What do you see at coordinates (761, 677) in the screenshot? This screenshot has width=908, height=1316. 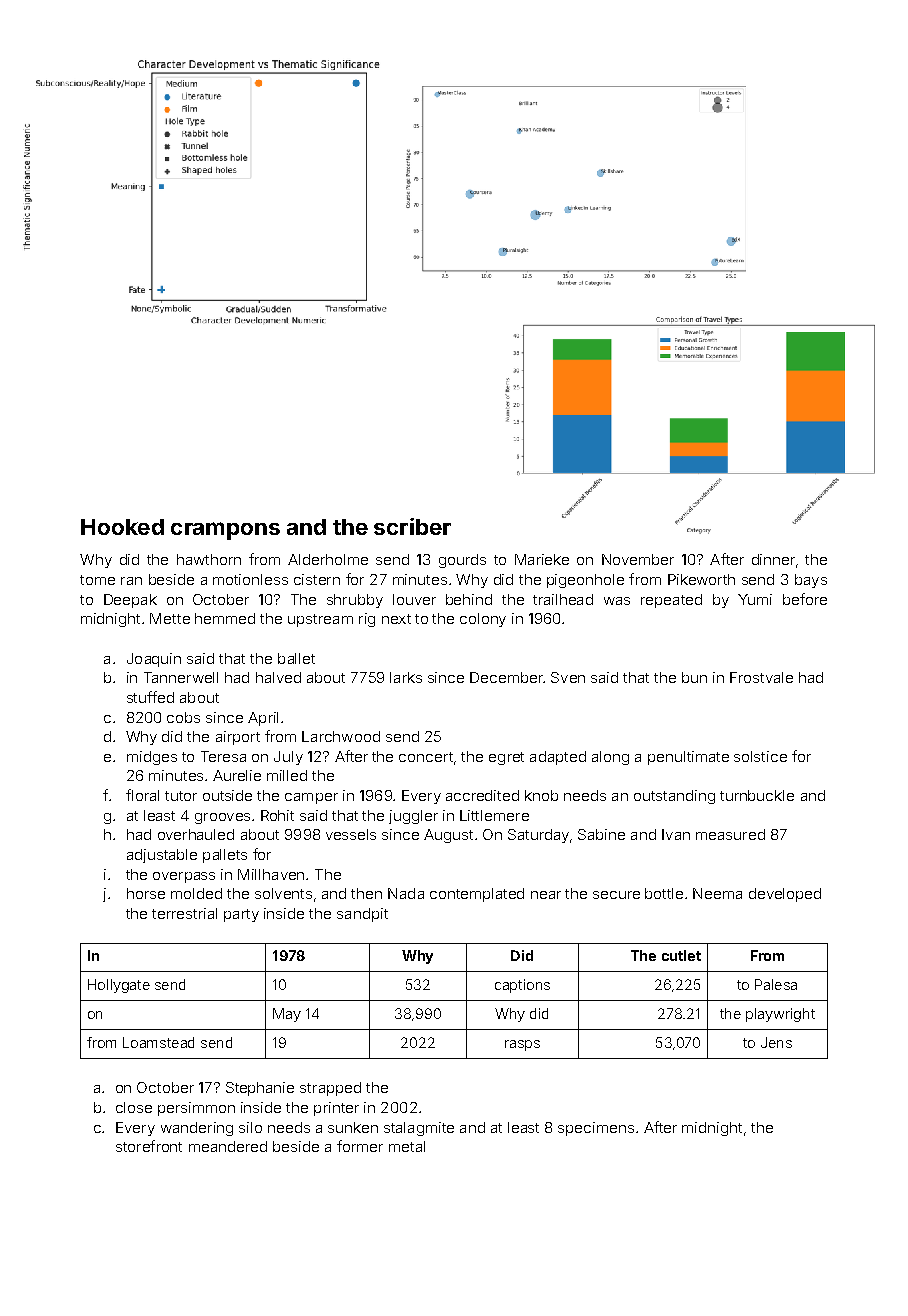 I see `Frostvale` at bounding box center [761, 677].
